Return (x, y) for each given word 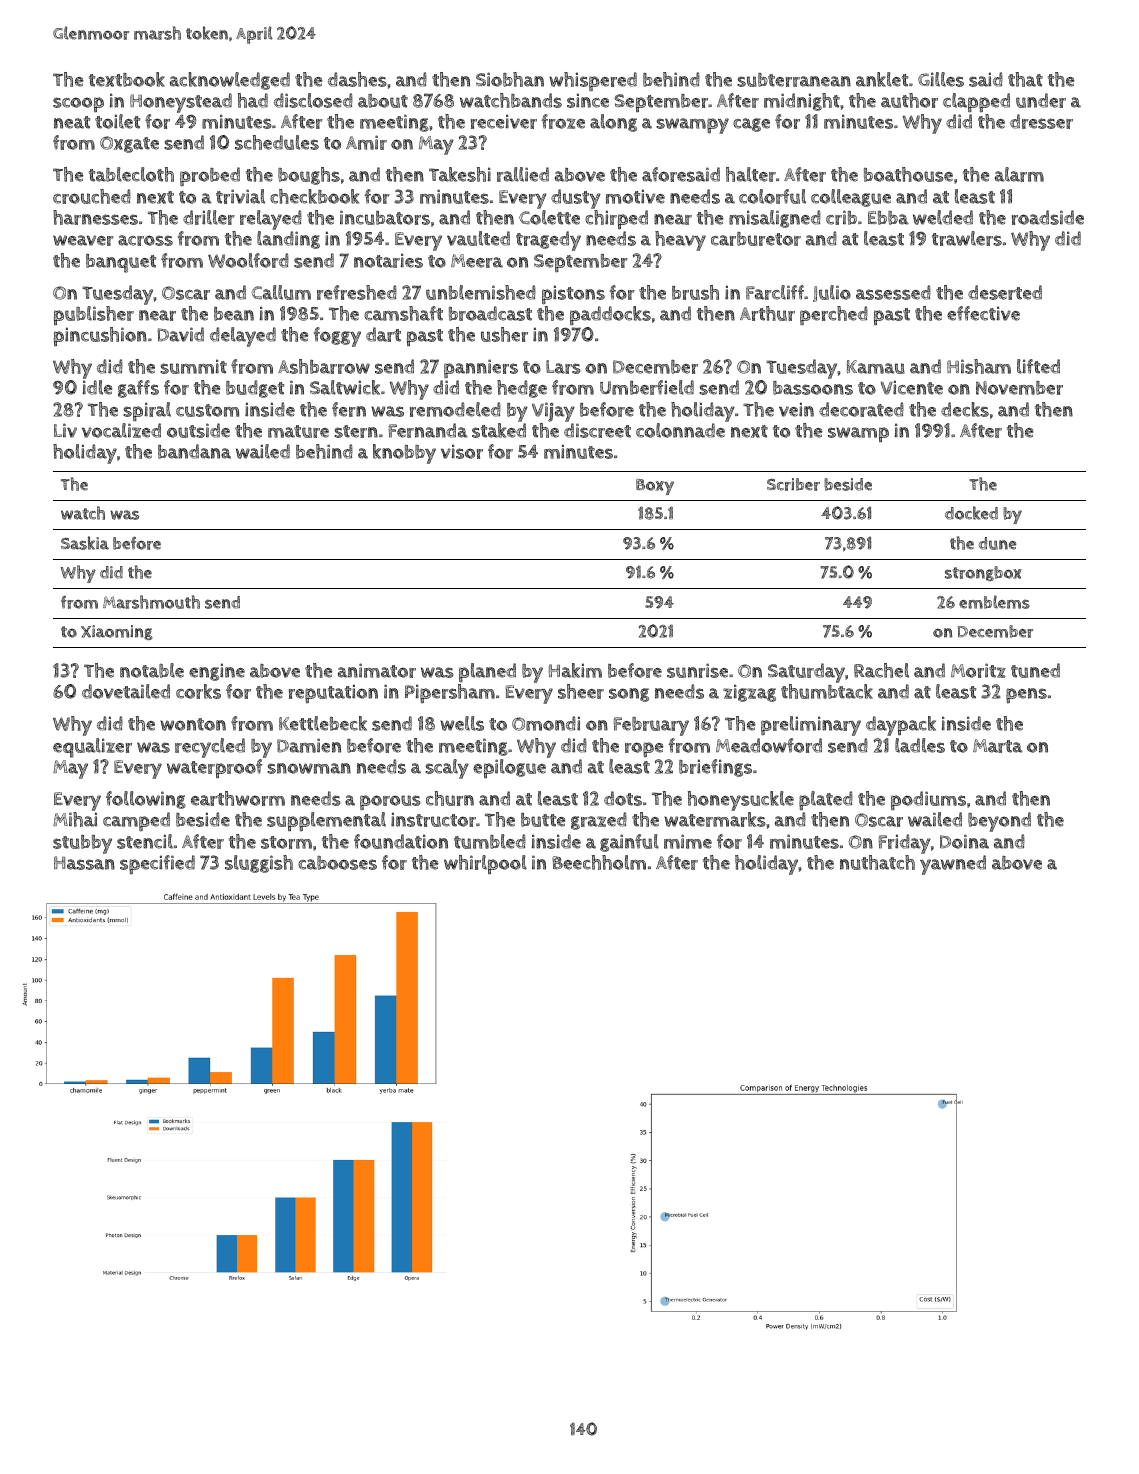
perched (834, 316)
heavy (680, 241)
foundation (401, 841)
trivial (240, 196)
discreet (597, 430)
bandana (194, 451)
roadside (1048, 217)
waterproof (214, 768)
